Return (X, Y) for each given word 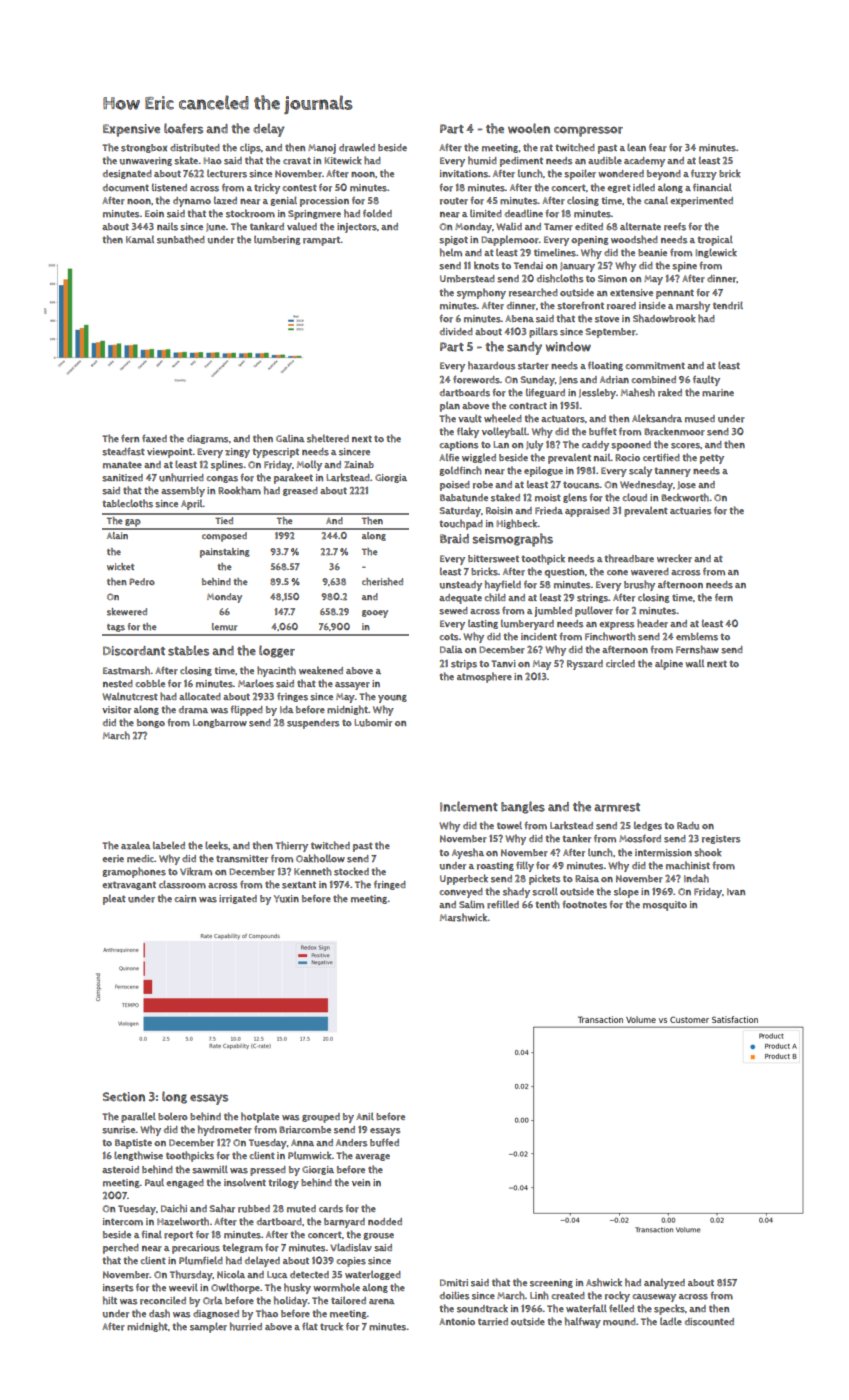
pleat (114, 899)
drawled (357, 147)
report (178, 1236)
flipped (247, 710)
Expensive (131, 130)
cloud (635, 497)
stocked (351, 871)
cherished (382, 582)
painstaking (225, 553)
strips (464, 665)
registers (721, 839)
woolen (529, 128)
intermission (663, 853)
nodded (385, 1221)
